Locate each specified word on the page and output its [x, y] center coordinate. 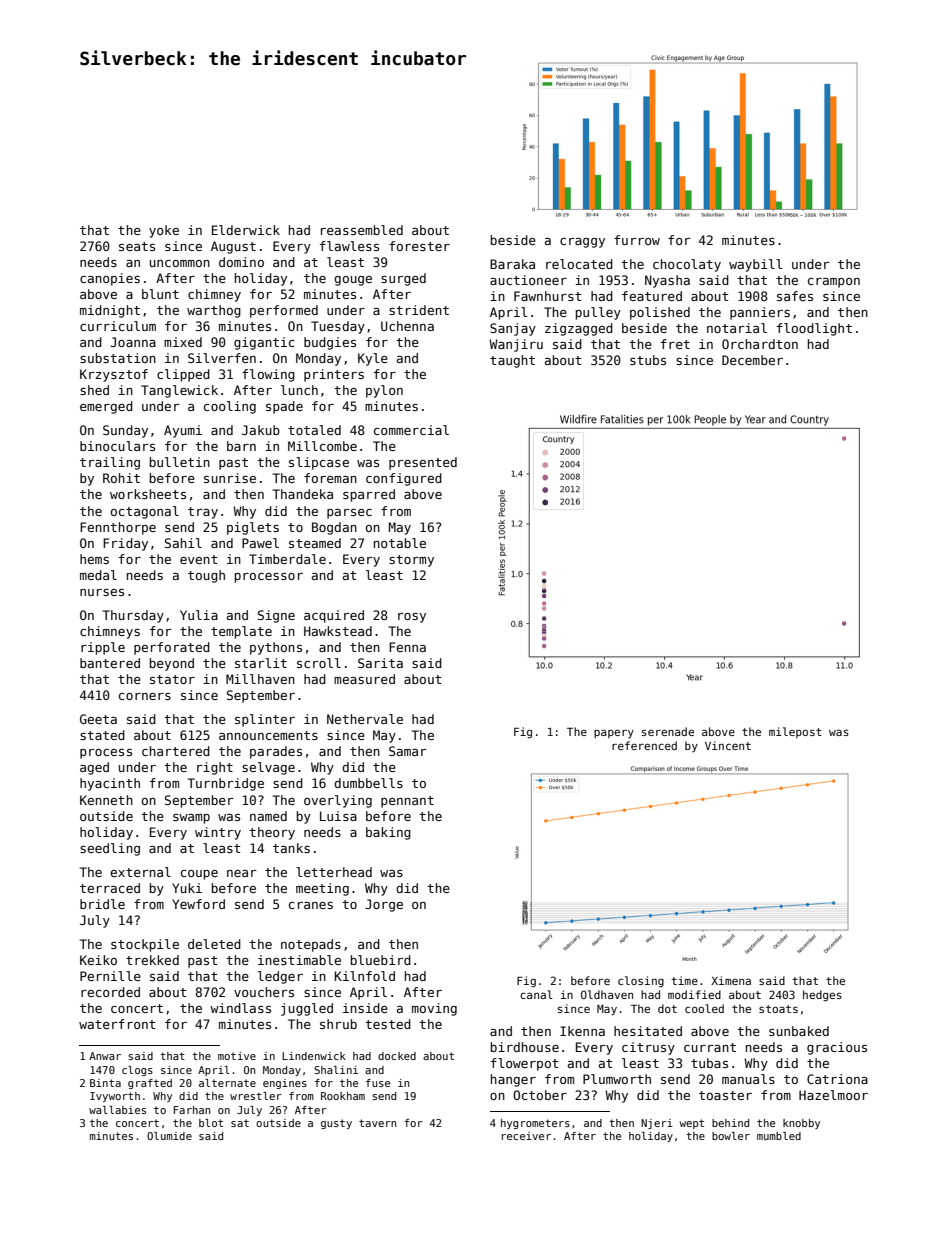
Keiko [98, 960]
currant [710, 1047]
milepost [795, 732]
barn [241, 446]
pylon [384, 391]
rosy [412, 618]
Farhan [192, 1110]
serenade [668, 731]
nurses [102, 592]
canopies [110, 279]
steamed [315, 543]
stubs [648, 360]
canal [536, 994]
